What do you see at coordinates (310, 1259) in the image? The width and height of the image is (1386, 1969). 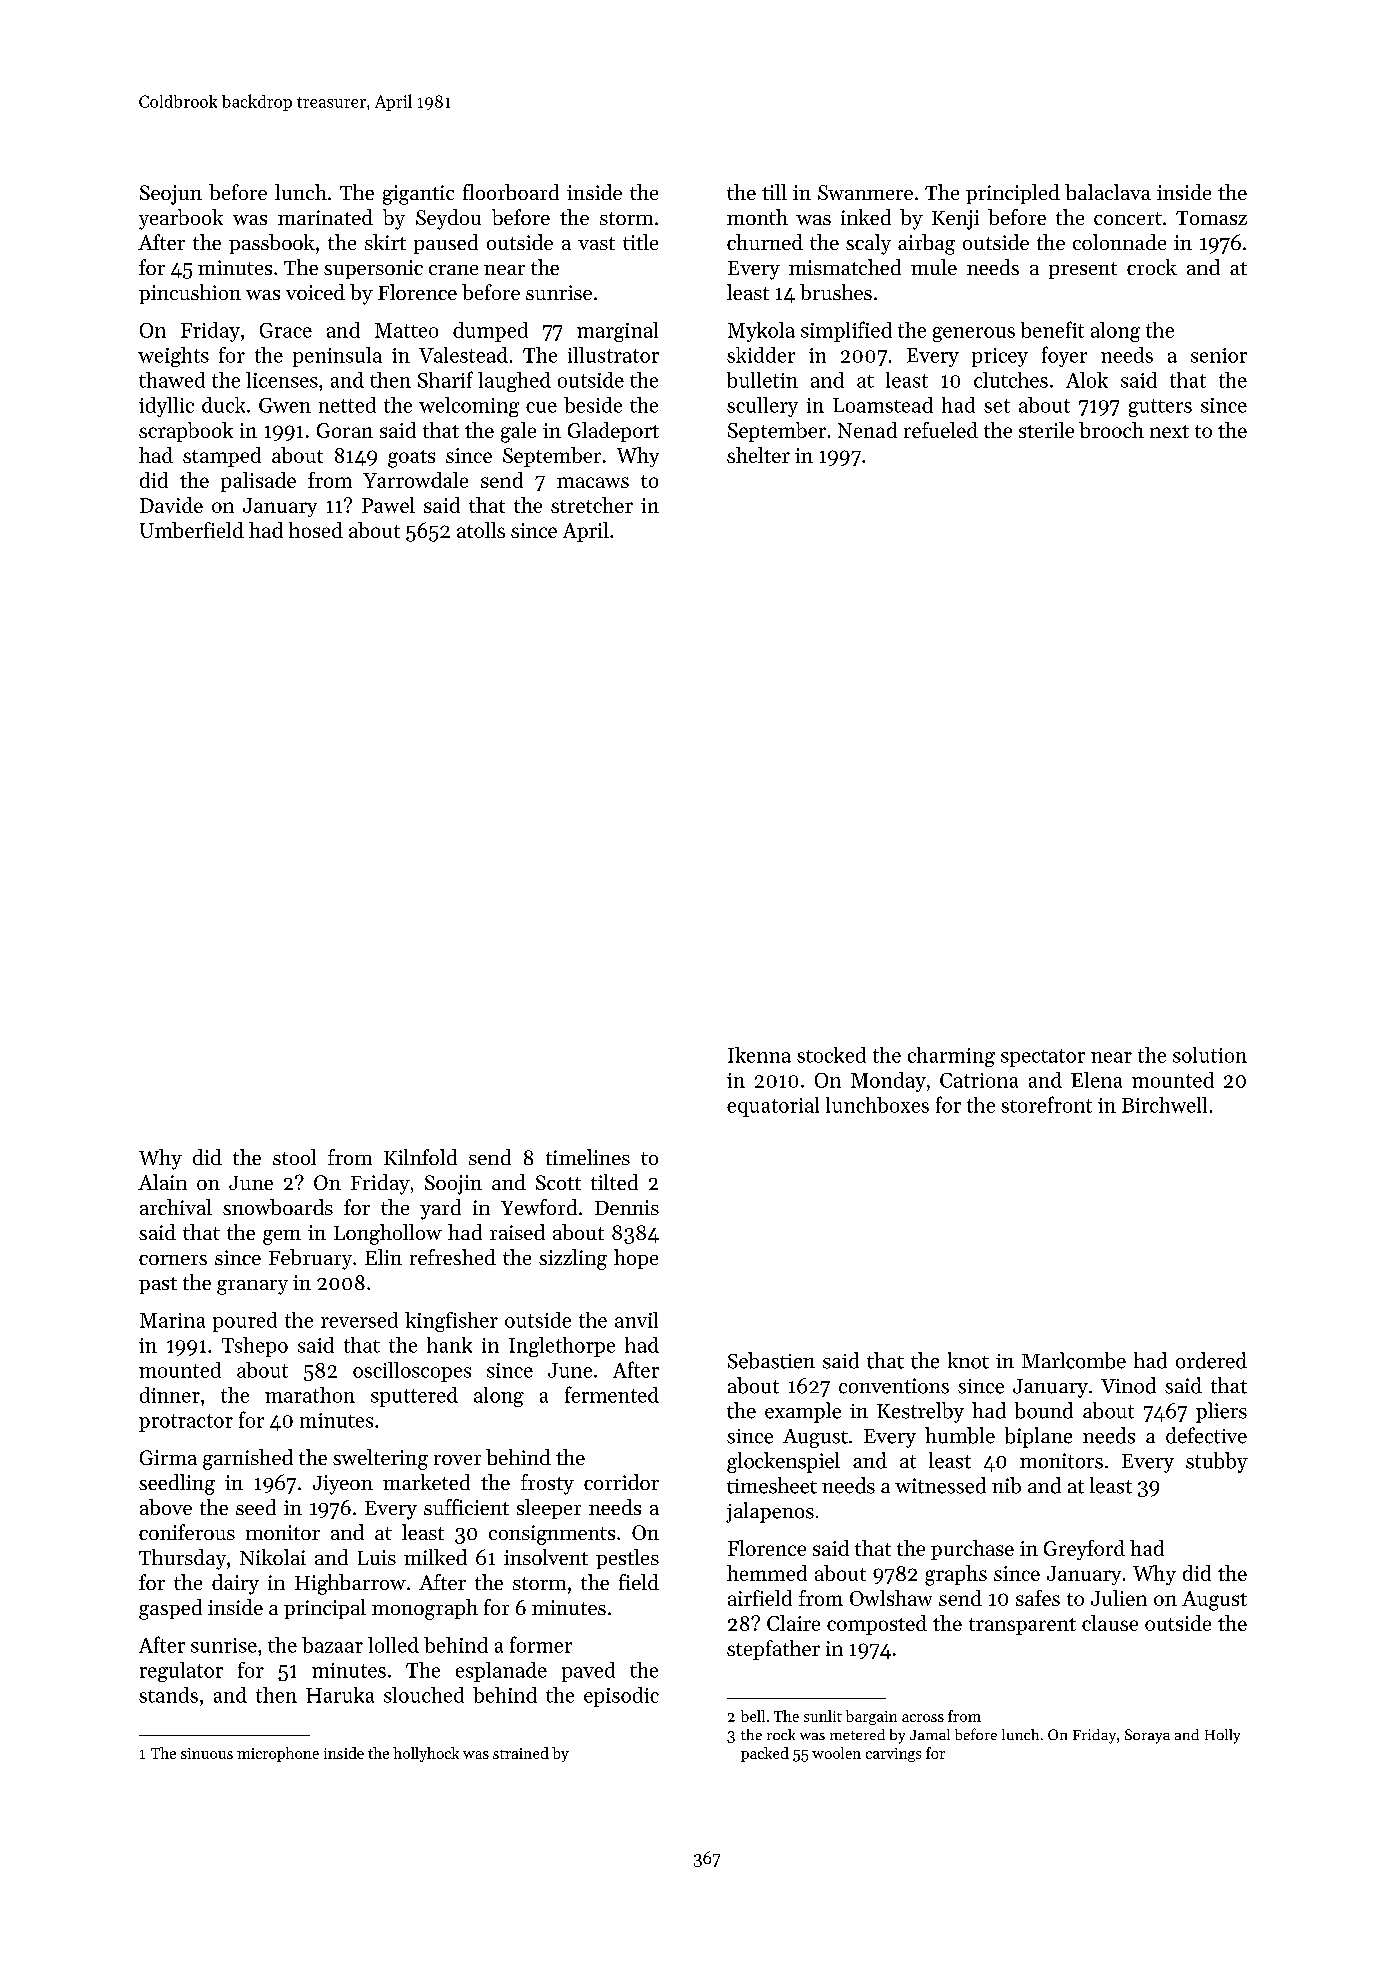 I see `February` at bounding box center [310, 1259].
